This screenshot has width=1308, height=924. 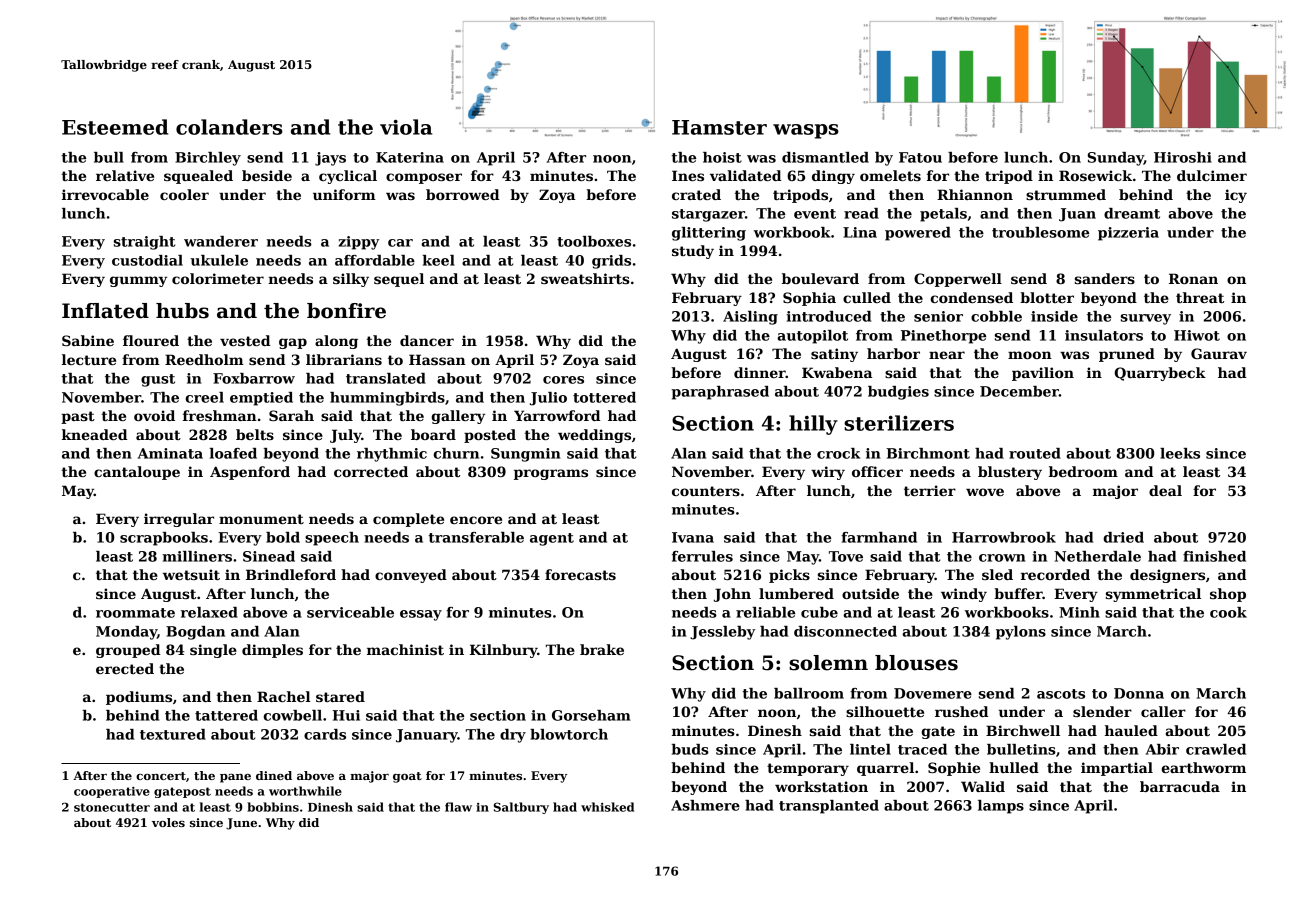 I want to click on sanders, so click(x=1105, y=278).
